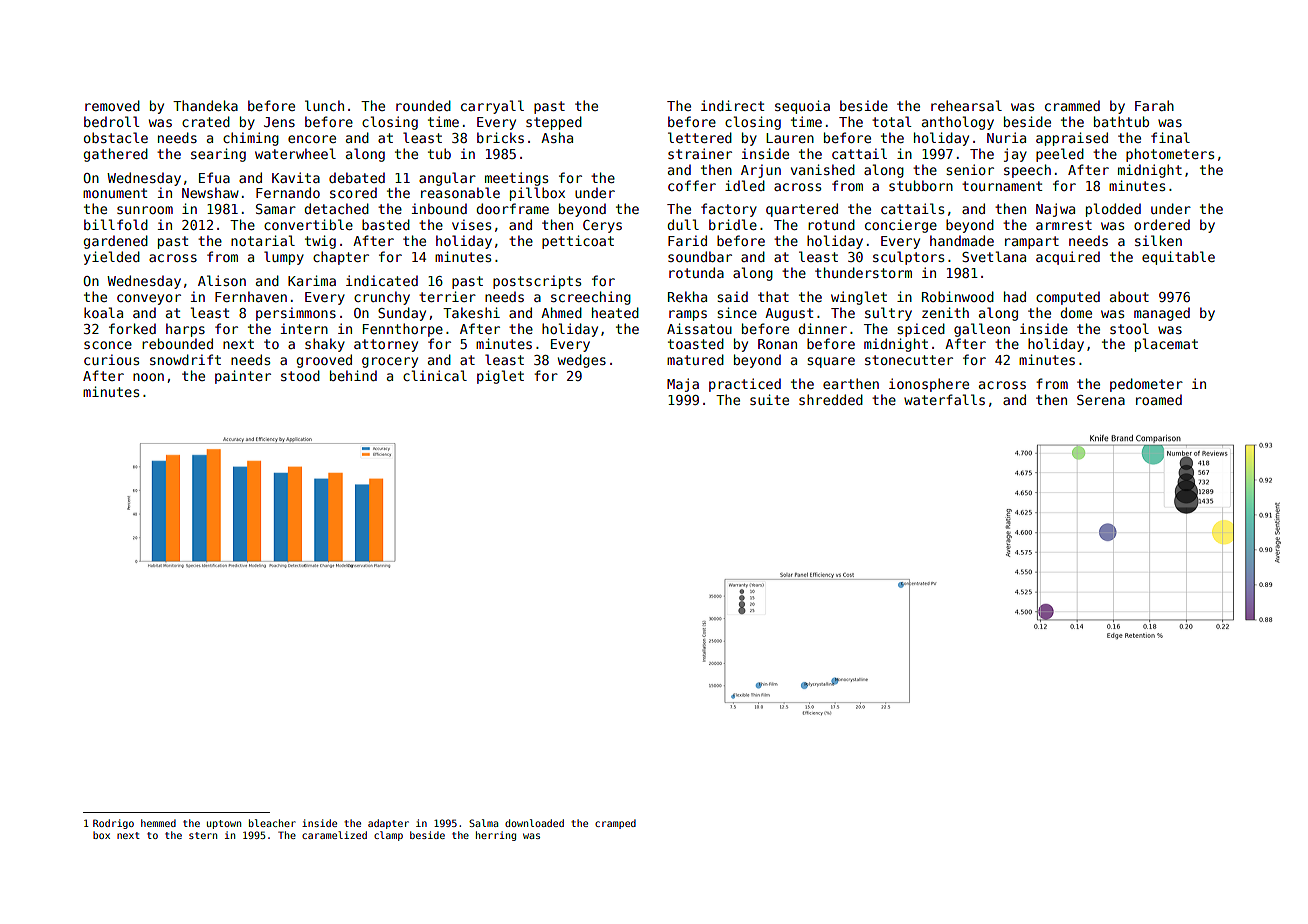 This image has height=924, width=1308. What do you see at coordinates (483, 823) in the image?
I see `Salma` at bounding box center [483, 823].
